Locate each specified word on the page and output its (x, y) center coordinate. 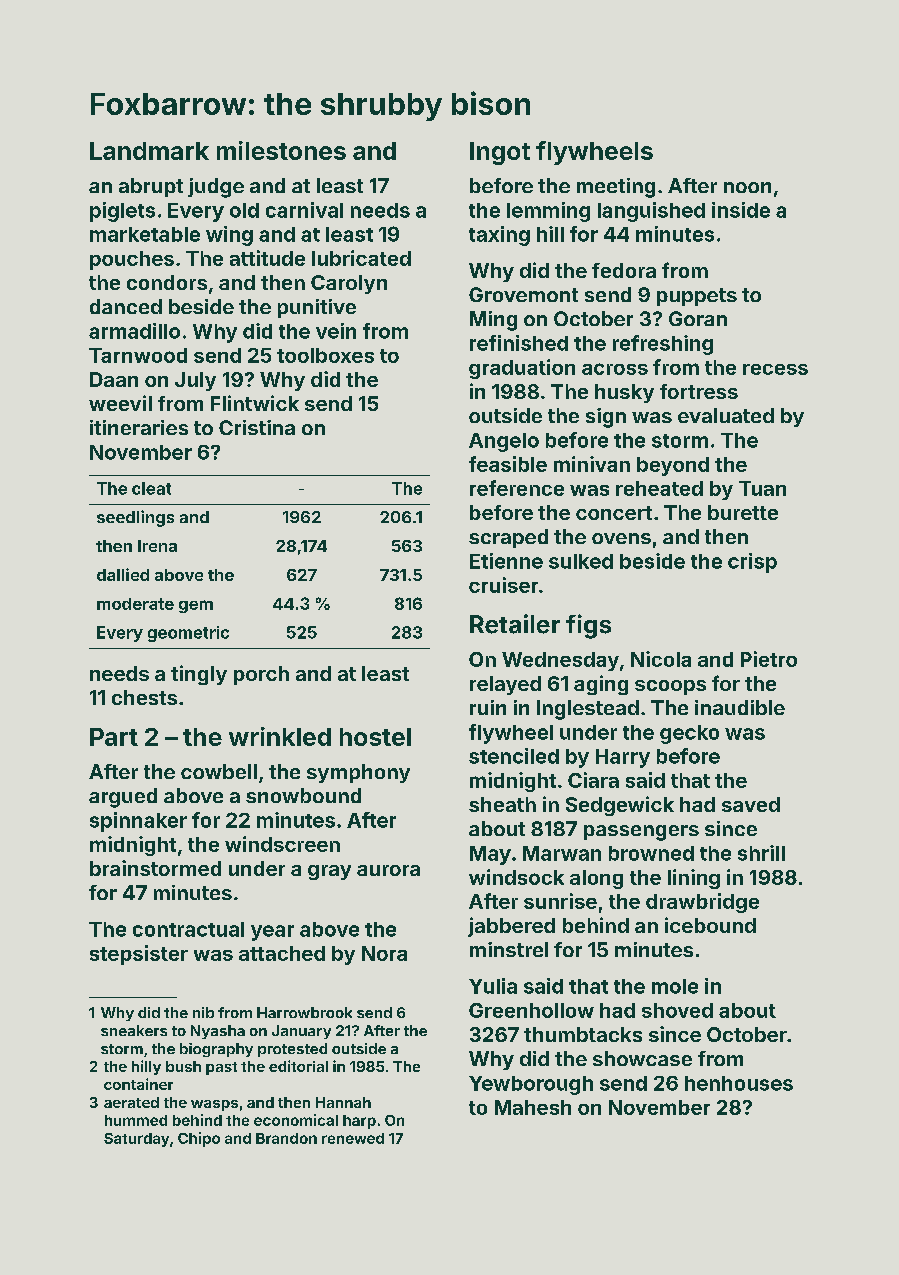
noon (747, 187)
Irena (157, 546)
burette (743, 512)
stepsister (139, 955)
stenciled (514, 756)
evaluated (726, 415)
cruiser (503, 585)
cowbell (219, 771)
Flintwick (255, 403)
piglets (122, 212)
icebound (710, 925)
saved (751, 804)
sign (606, 418)
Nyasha (218, 1032)
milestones (281, 150)
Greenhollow (531, 1010)
